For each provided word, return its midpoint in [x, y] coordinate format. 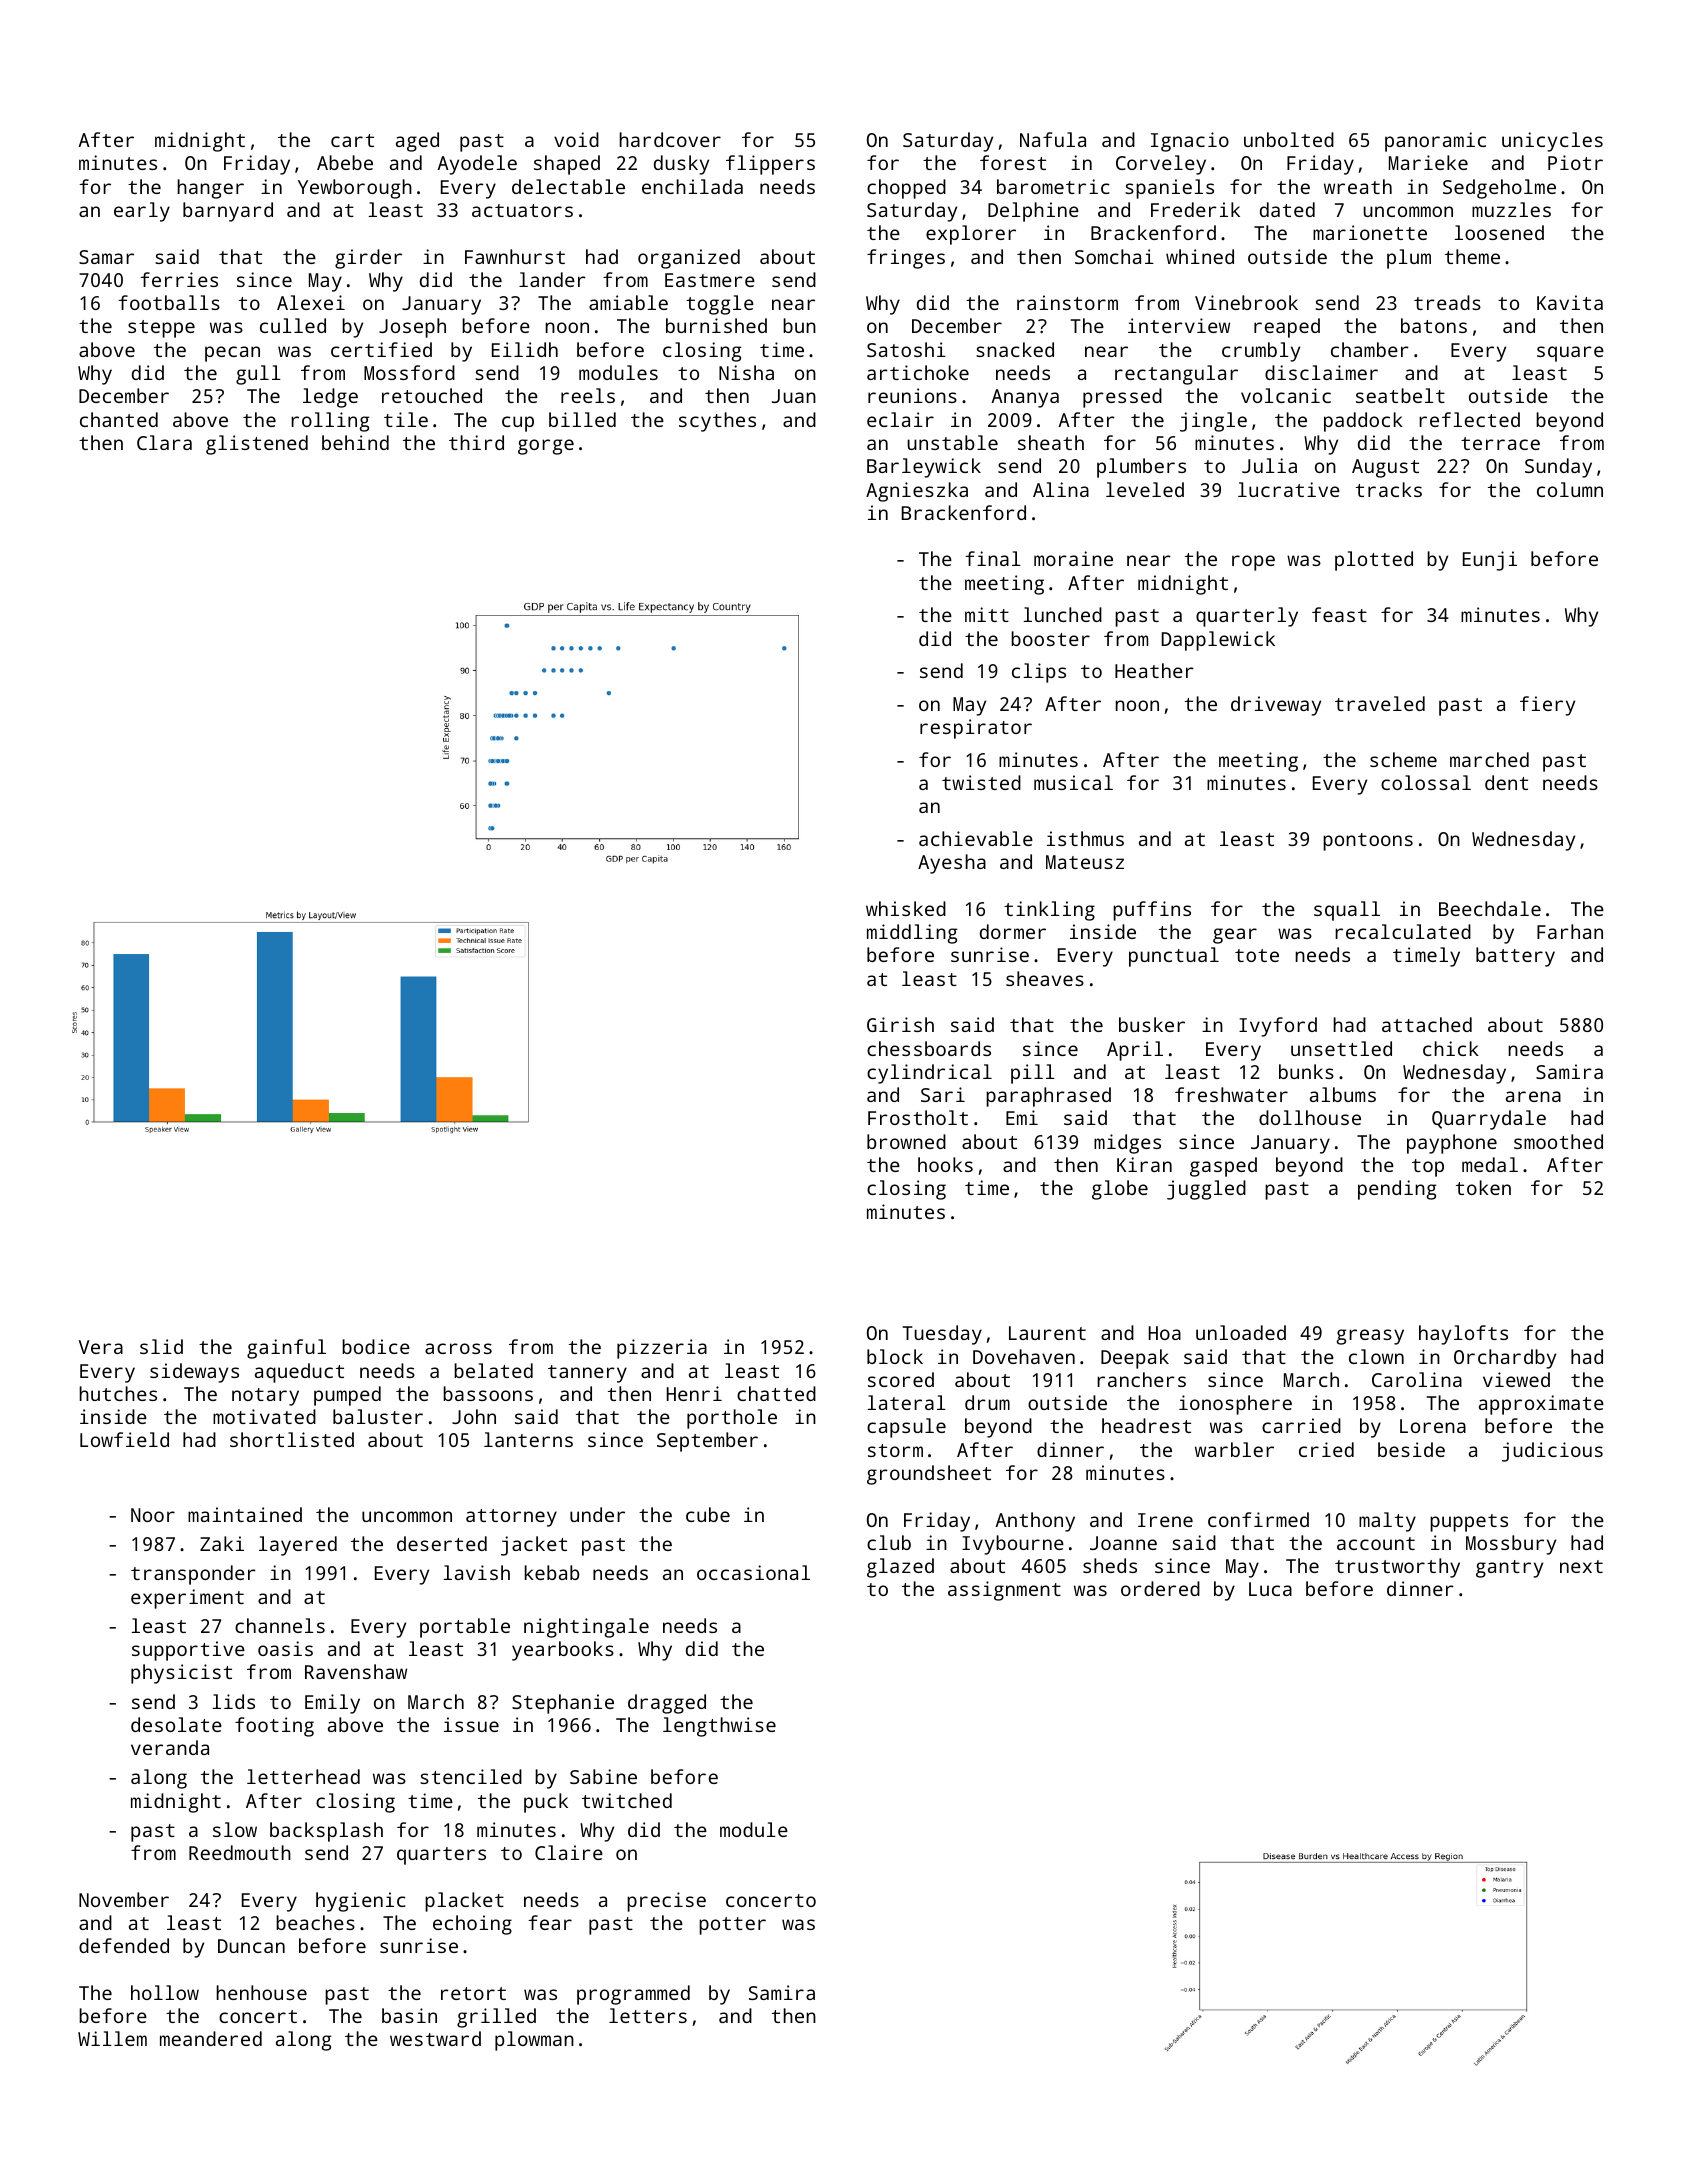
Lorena [1433, 1426]
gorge [546, 447]
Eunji [1490, 561]
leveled [1145, 489]
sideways [194, 1373]
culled [293, 325]
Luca [1270, 1589]
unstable [952, 442]
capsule [906, 1428]
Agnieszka [917, 492]
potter [732, 1926]
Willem [112, 2038]
